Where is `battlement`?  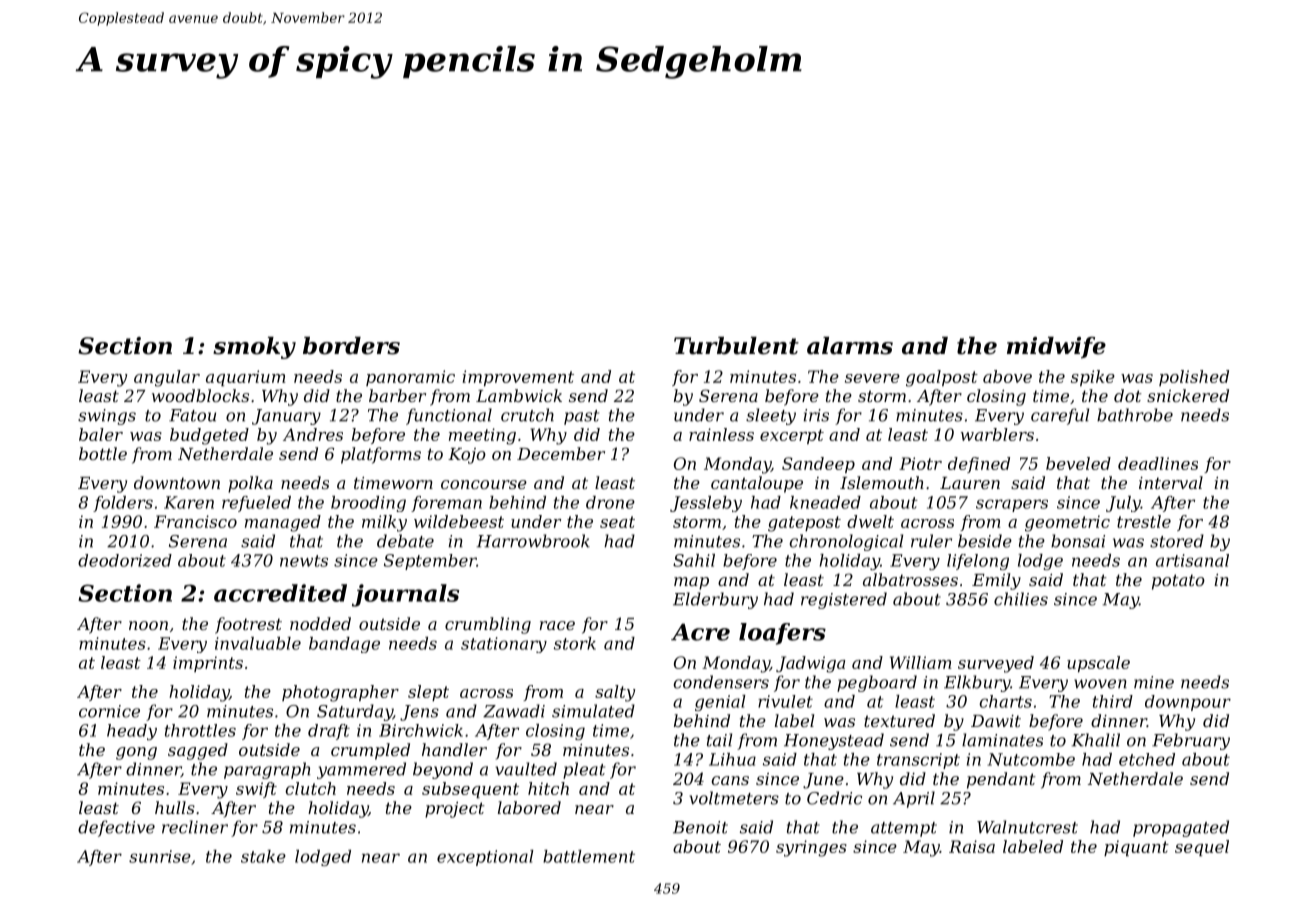 battlement is located at coordinates (589, 856).
